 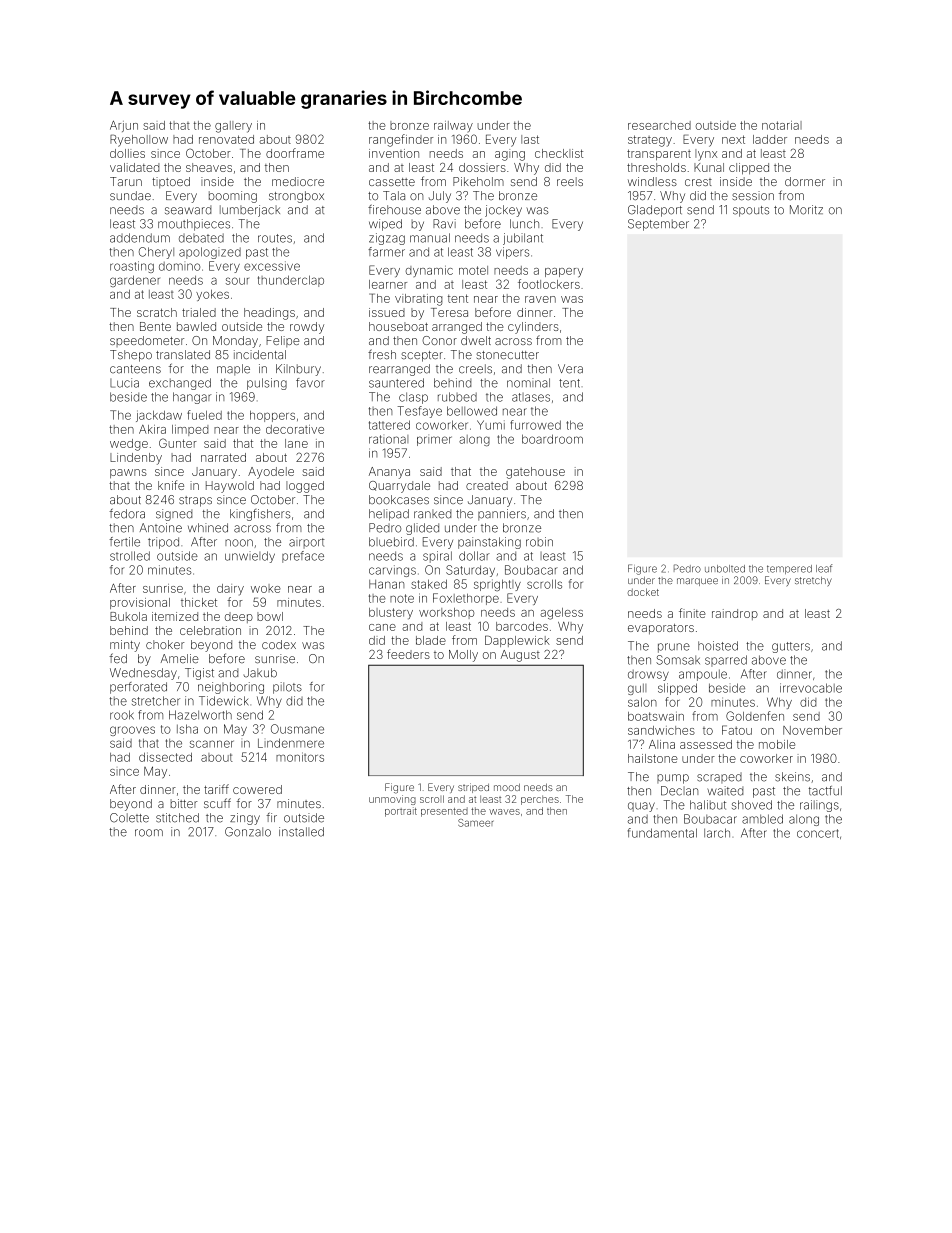 What do you see at coordinates (204, 415) in the page?
I see `fueled` at bounding box center [204, 415].
